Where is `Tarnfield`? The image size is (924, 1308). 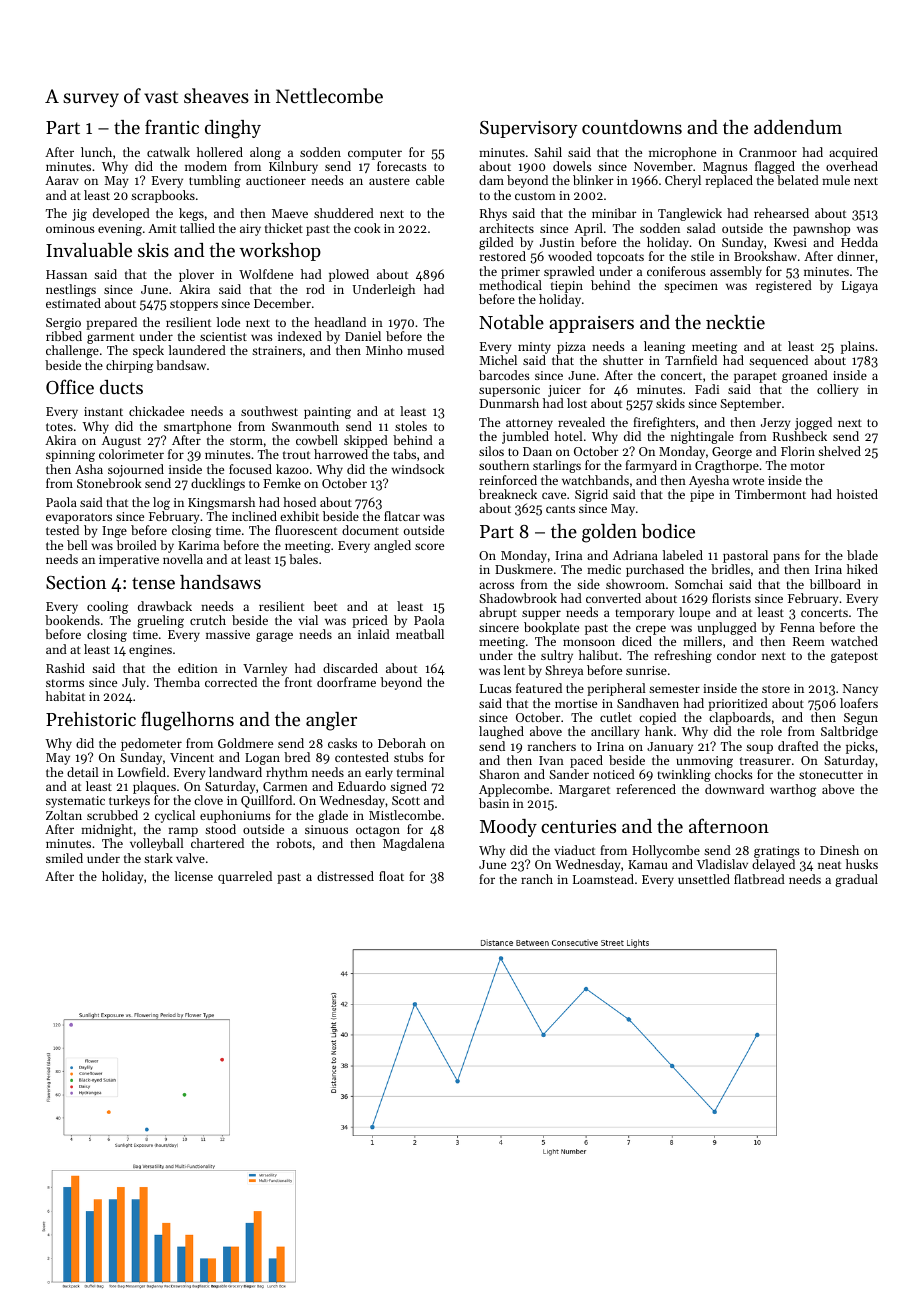 Tarnfield is located at coordinates (691, 360).
